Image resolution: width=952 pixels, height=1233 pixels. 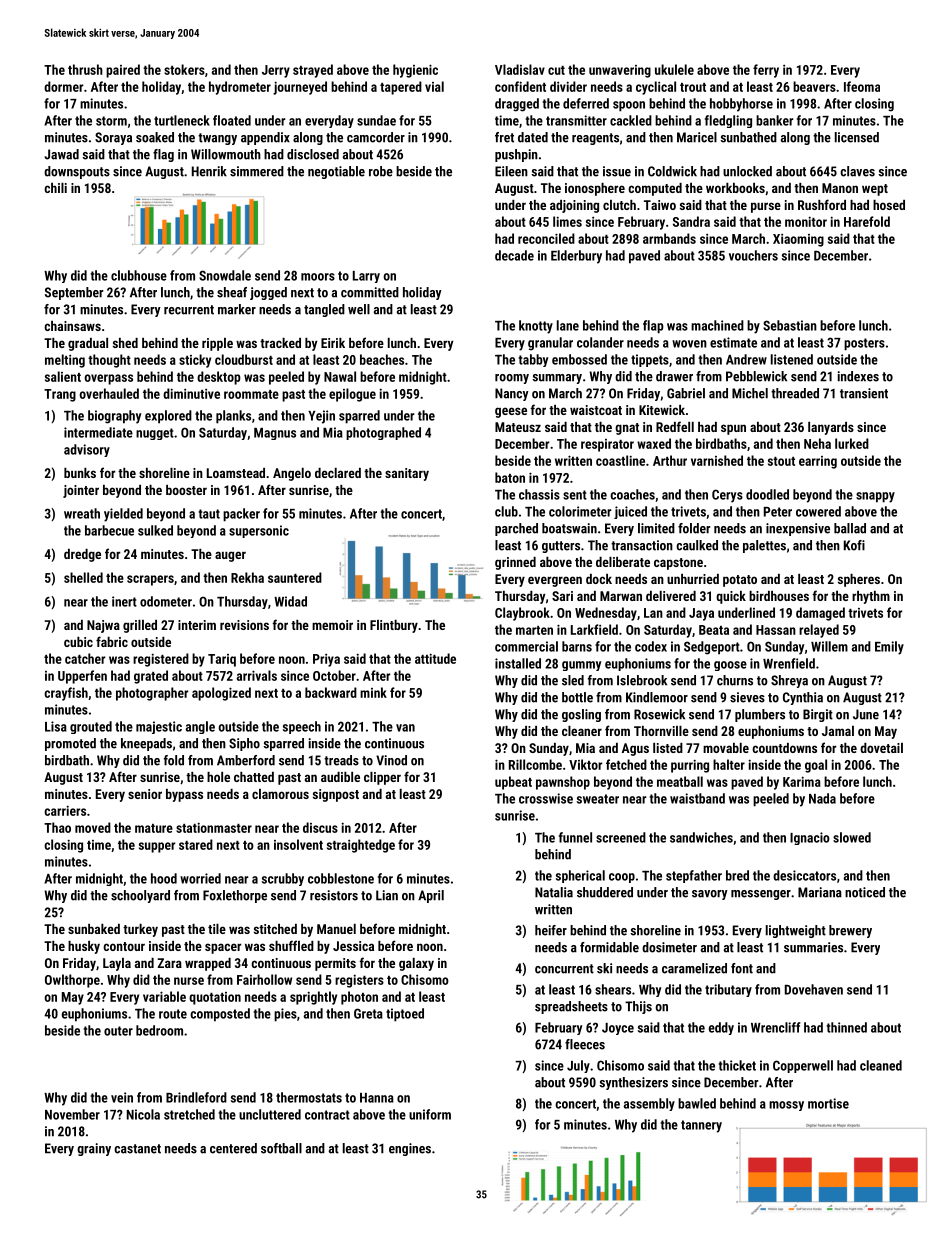 What do you see at coordinates (83, 577) in the screenshot?
I see `shelled` at bounding box center [83, 577].
